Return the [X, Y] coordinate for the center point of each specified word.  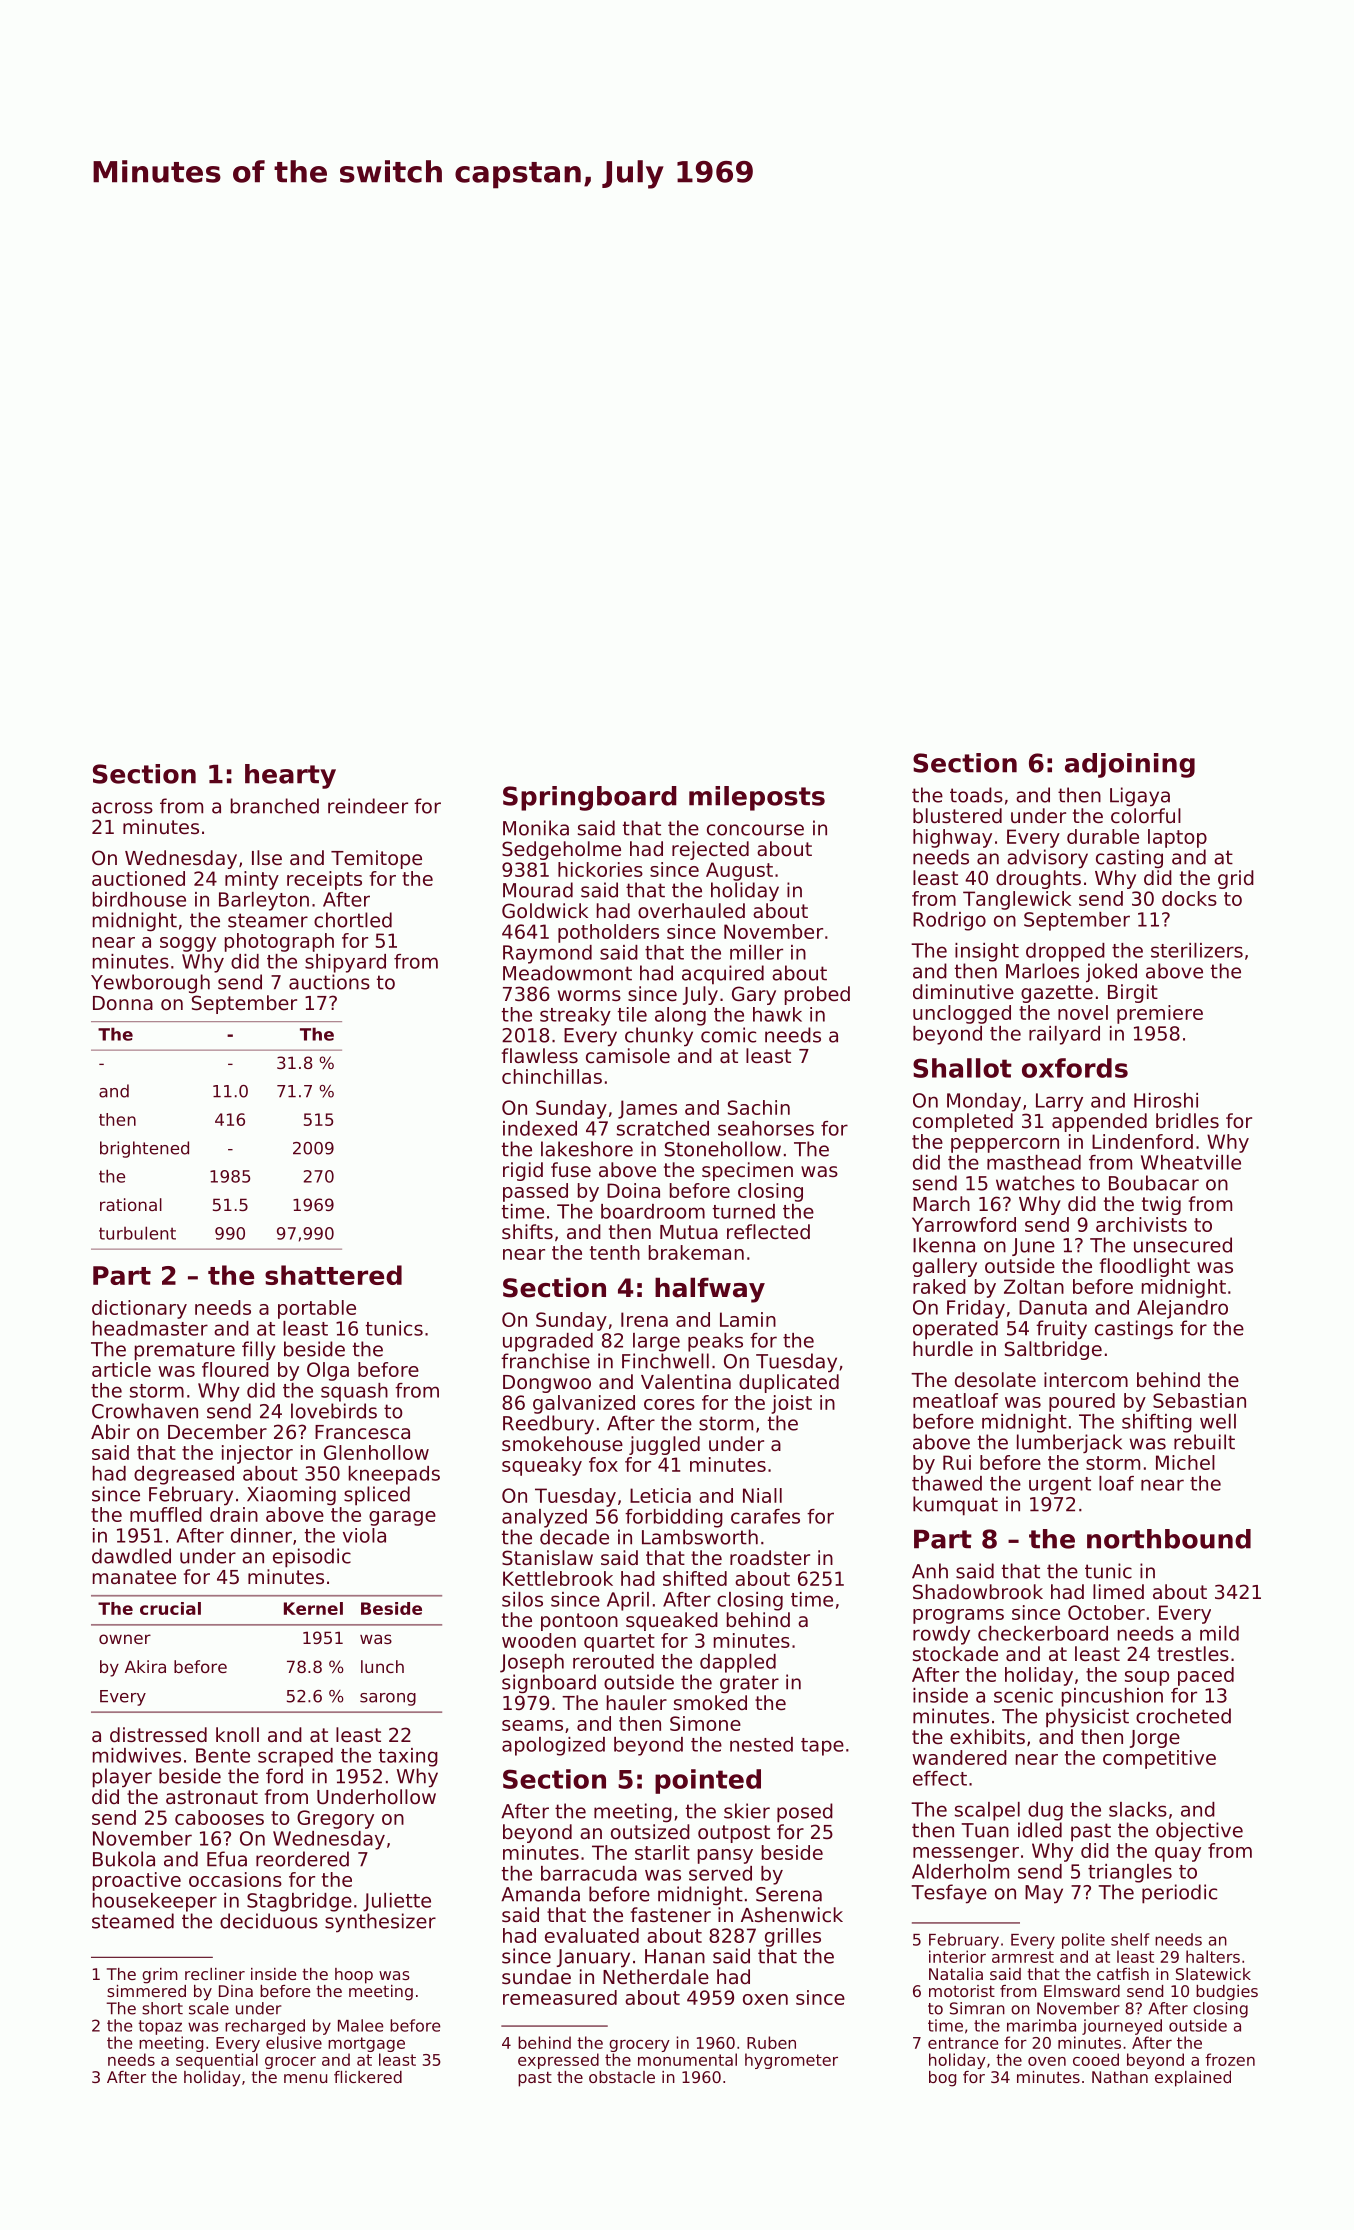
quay [1178, 1854]
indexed [540, 1128]
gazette [1057, 994]
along [680, 1016]
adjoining [1130, 765]
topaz [160, 2027]
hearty [290, 776]
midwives [137, 1755]
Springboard [590, 798]
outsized [650, 1832]
